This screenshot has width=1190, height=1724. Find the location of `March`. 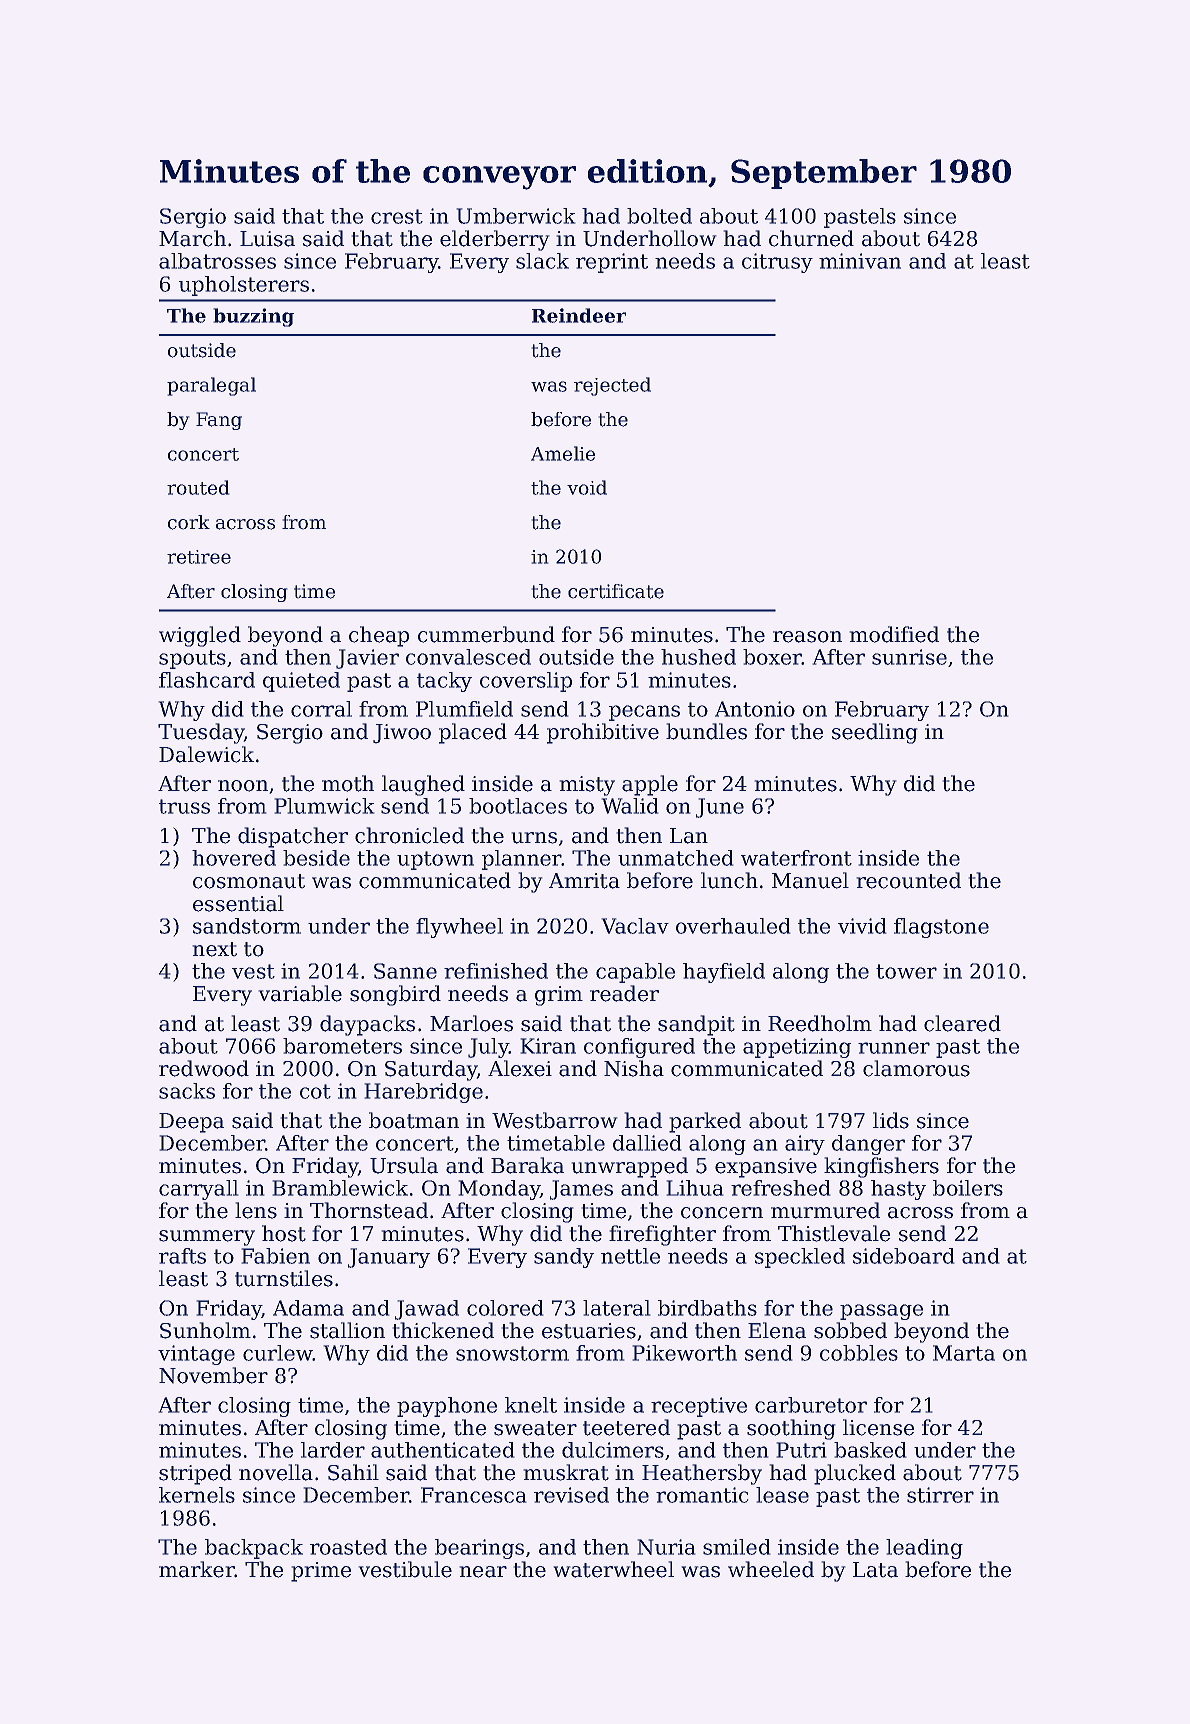

March is located at coordinates (192, 238).
